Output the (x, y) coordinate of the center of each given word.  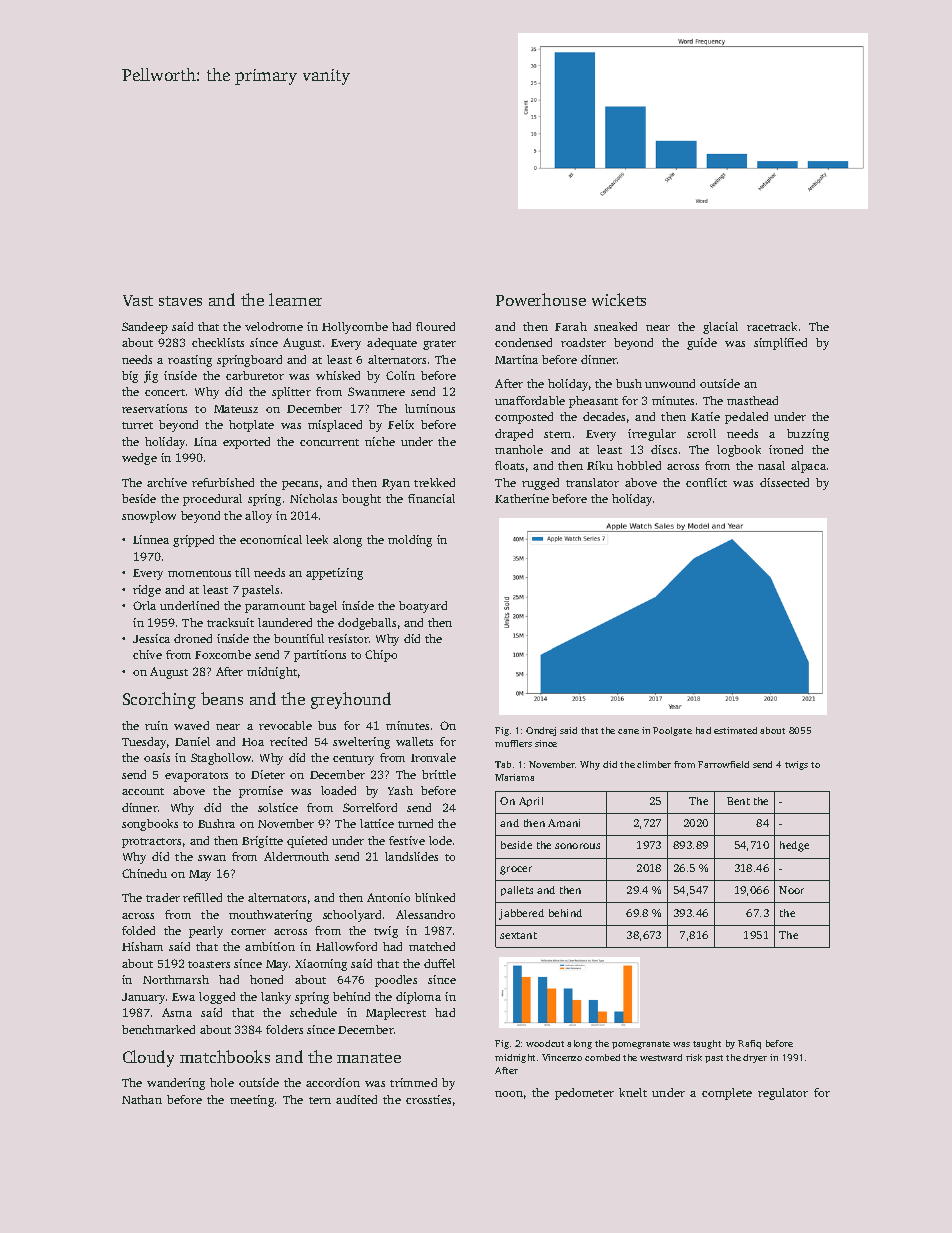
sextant (518, 935)
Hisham (142, 946)
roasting (190, 361)
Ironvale (433, 757)
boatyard (423, 607)
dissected (784, 482)
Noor (791, 890)
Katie (705, 416)
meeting (252, 1101)
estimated (735, 730)
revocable (285, 725)
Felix (401, 424)
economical (271, 539)
